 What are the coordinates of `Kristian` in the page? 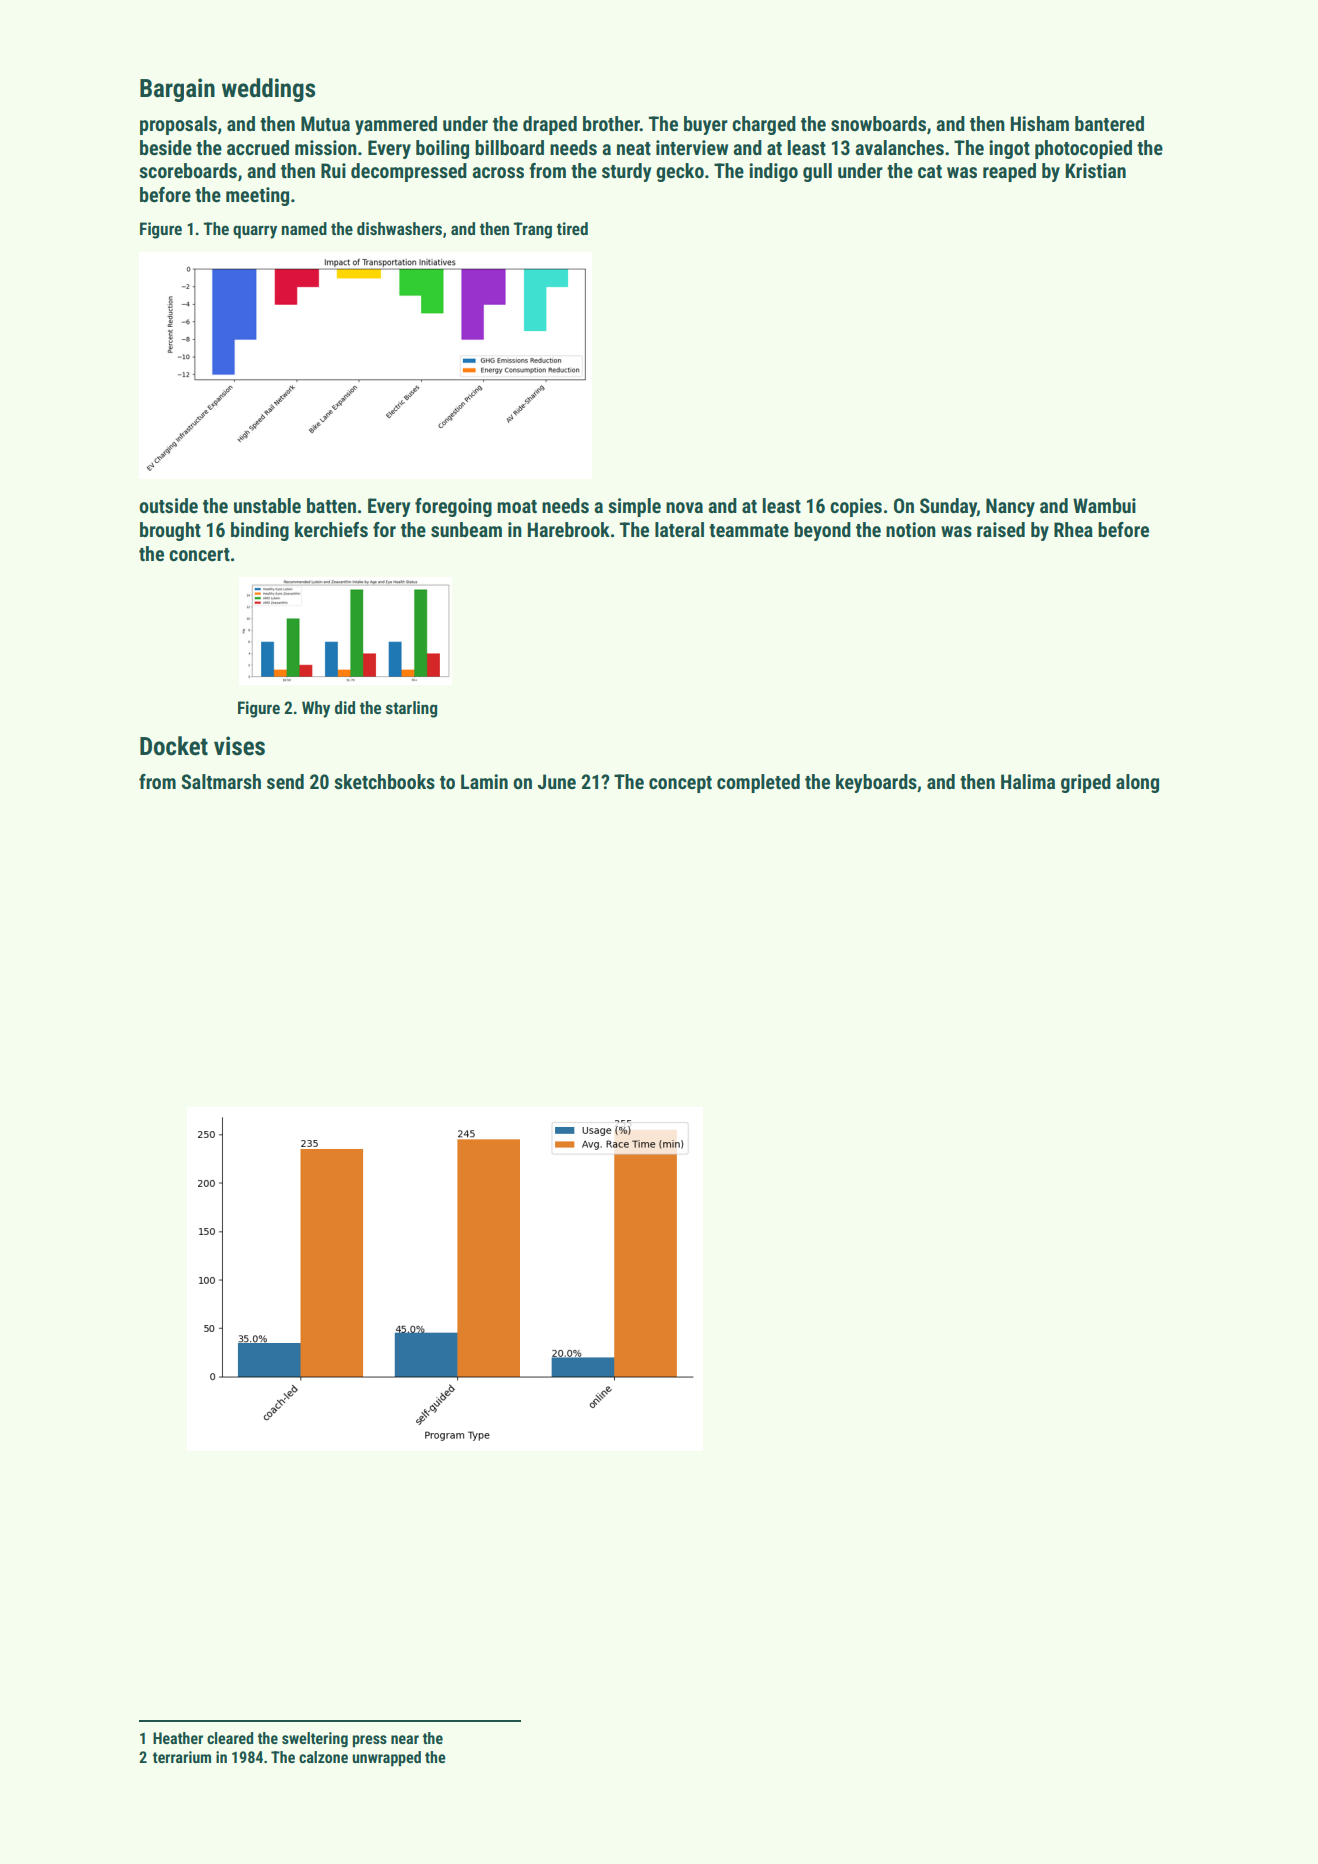 It's located at (1096, 170).
